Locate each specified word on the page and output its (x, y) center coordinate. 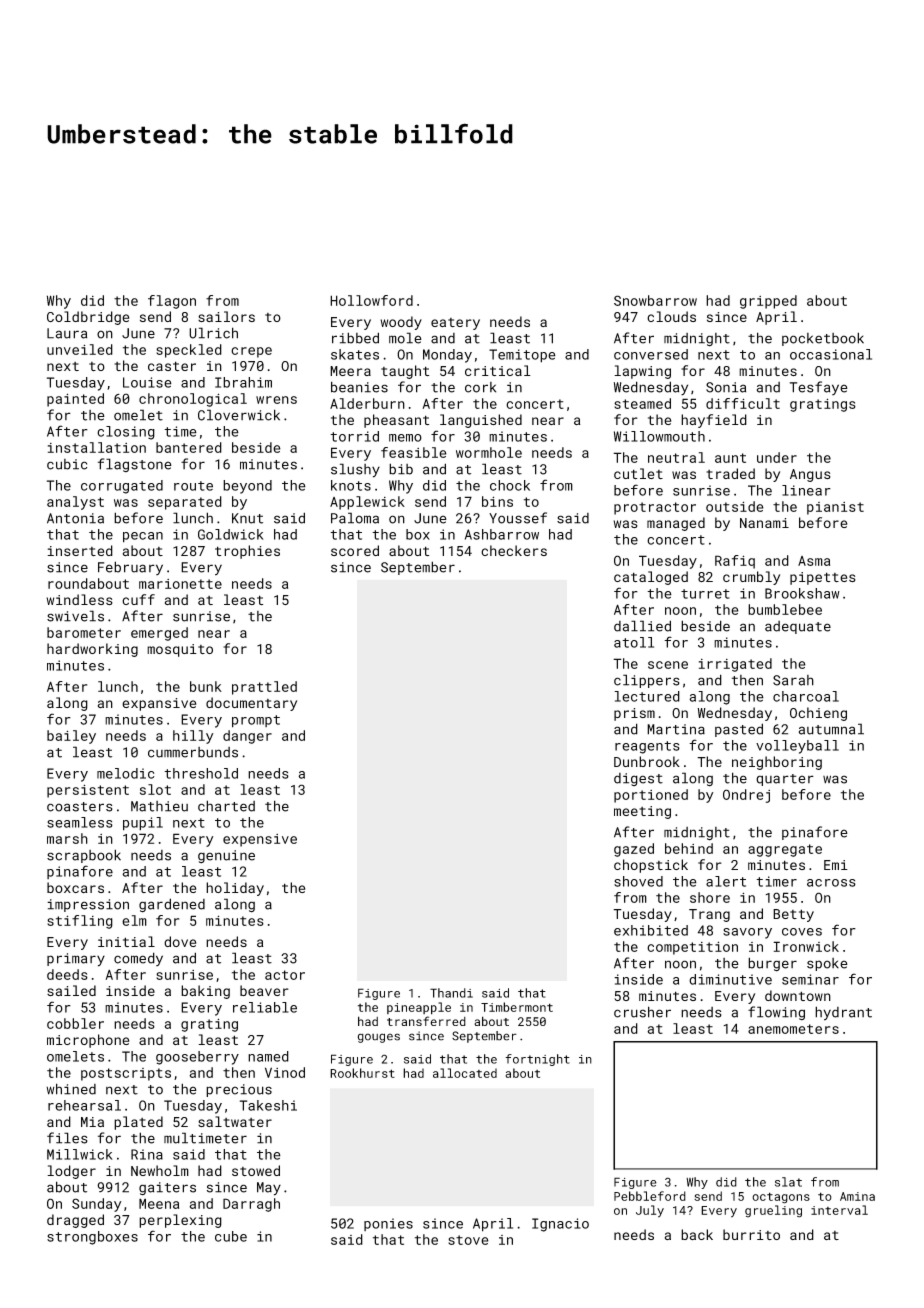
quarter (785, 780)
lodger (71, 1172)
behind (689, 848)
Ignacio (560, 1225)
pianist (835, 508)
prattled (264, 688)
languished (481, 421)
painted (75, 400)
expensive (260, 840)
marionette (180, 584)
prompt (256, 721)
